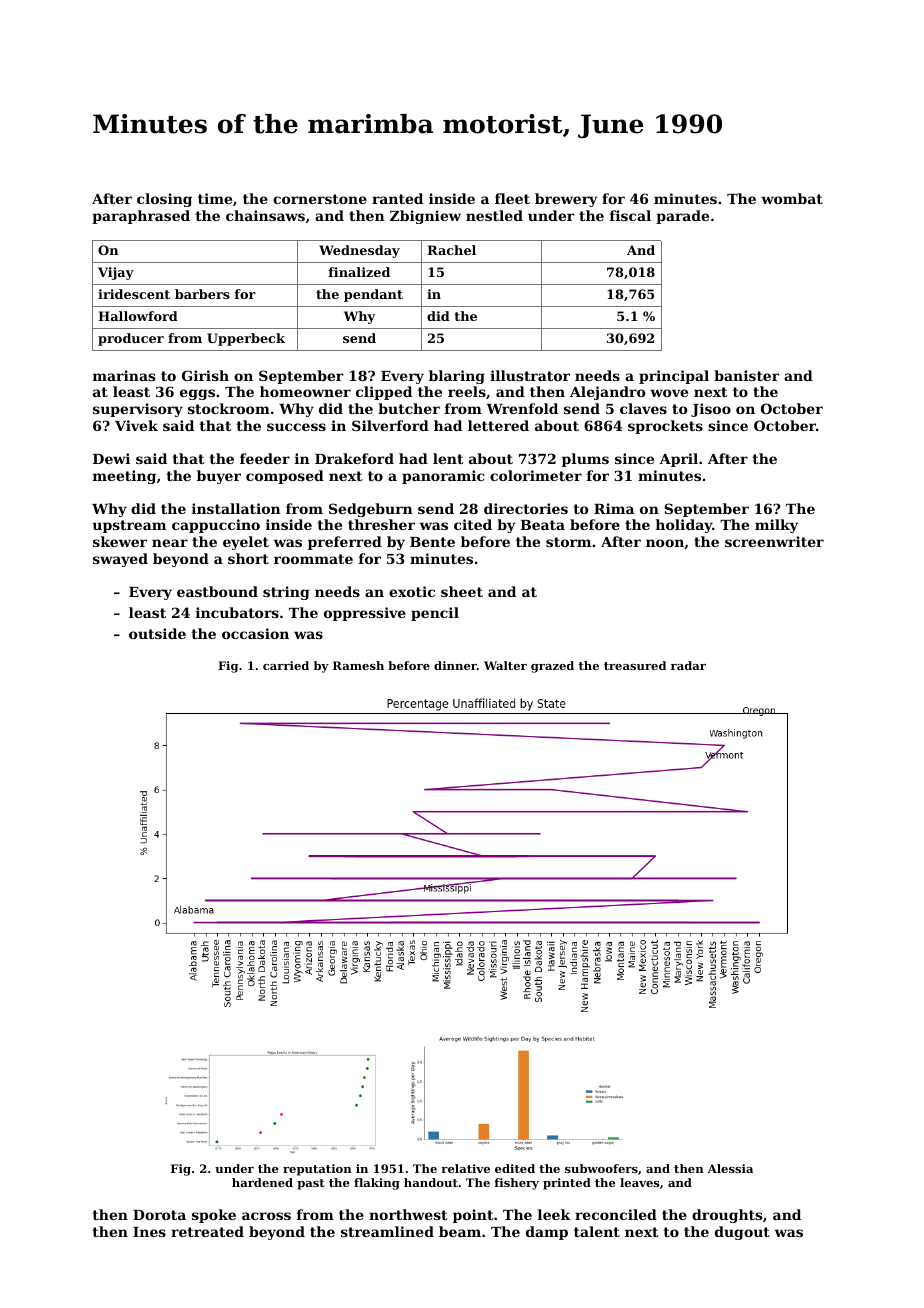 This page has width=924, height=1308. Describe the element at coordinates (397, 198) in the page. I see `ranted` at that location.
